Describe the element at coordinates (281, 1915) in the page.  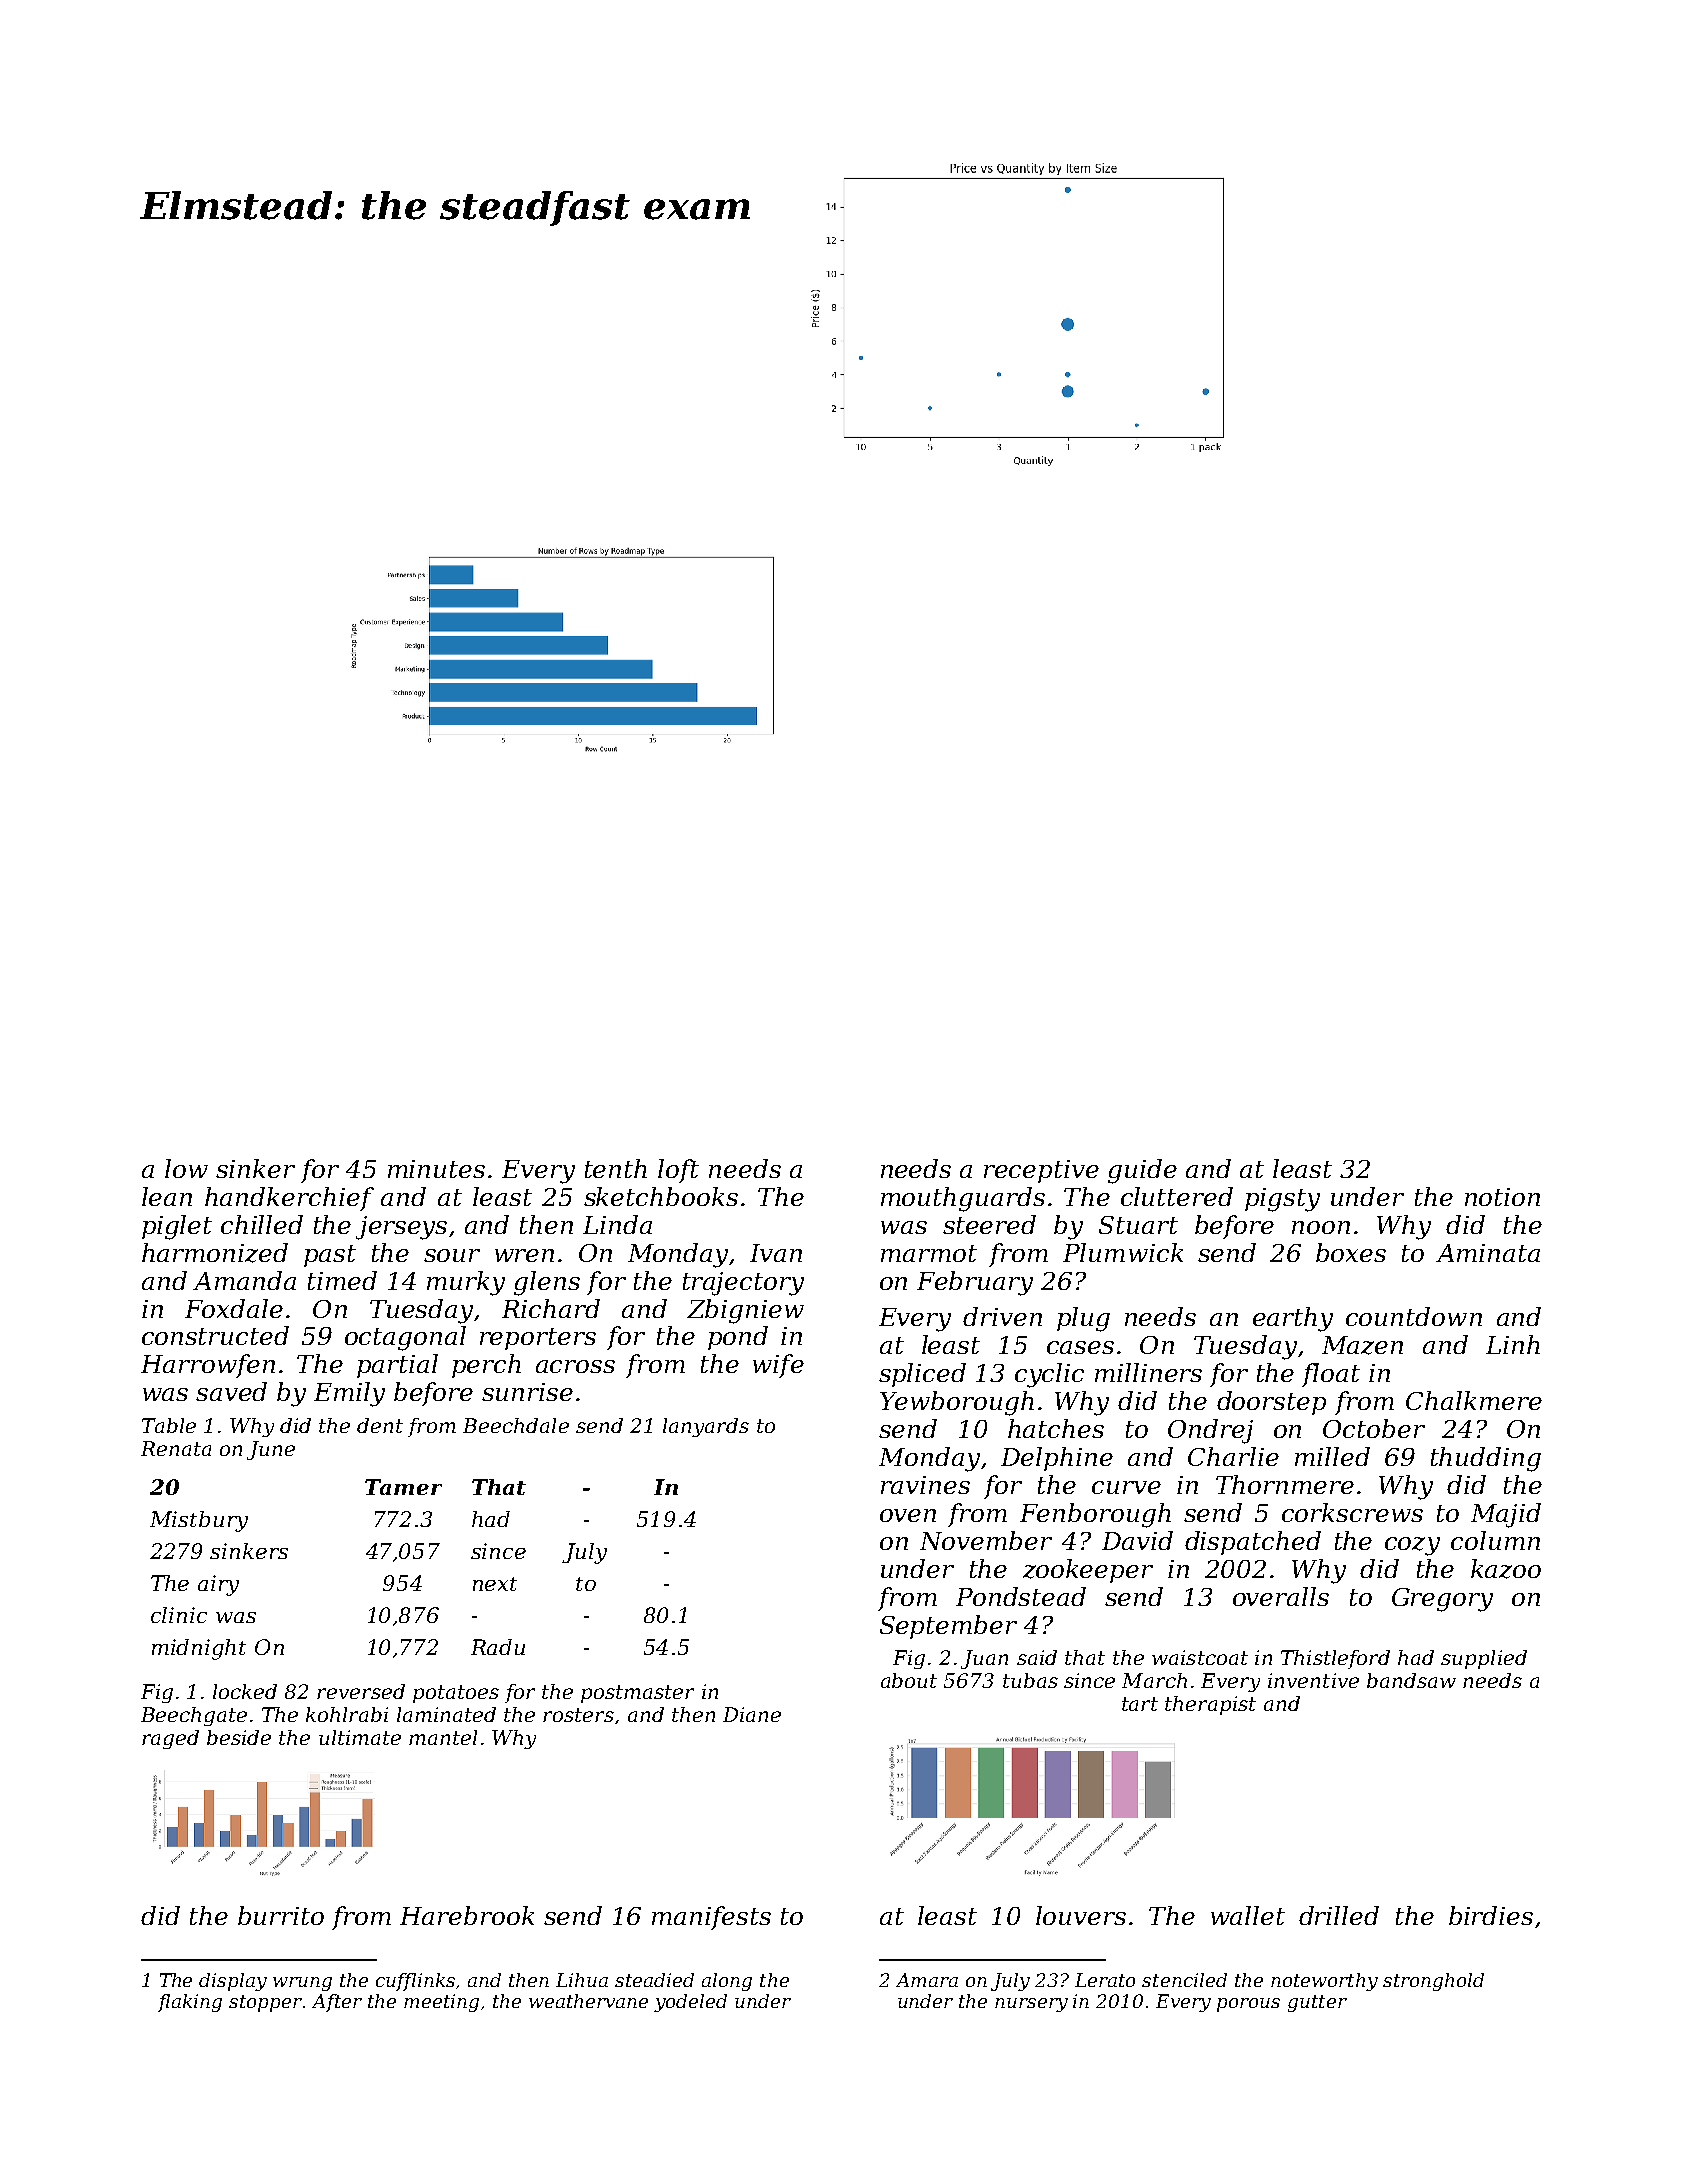
I see `burrito` at that location.
